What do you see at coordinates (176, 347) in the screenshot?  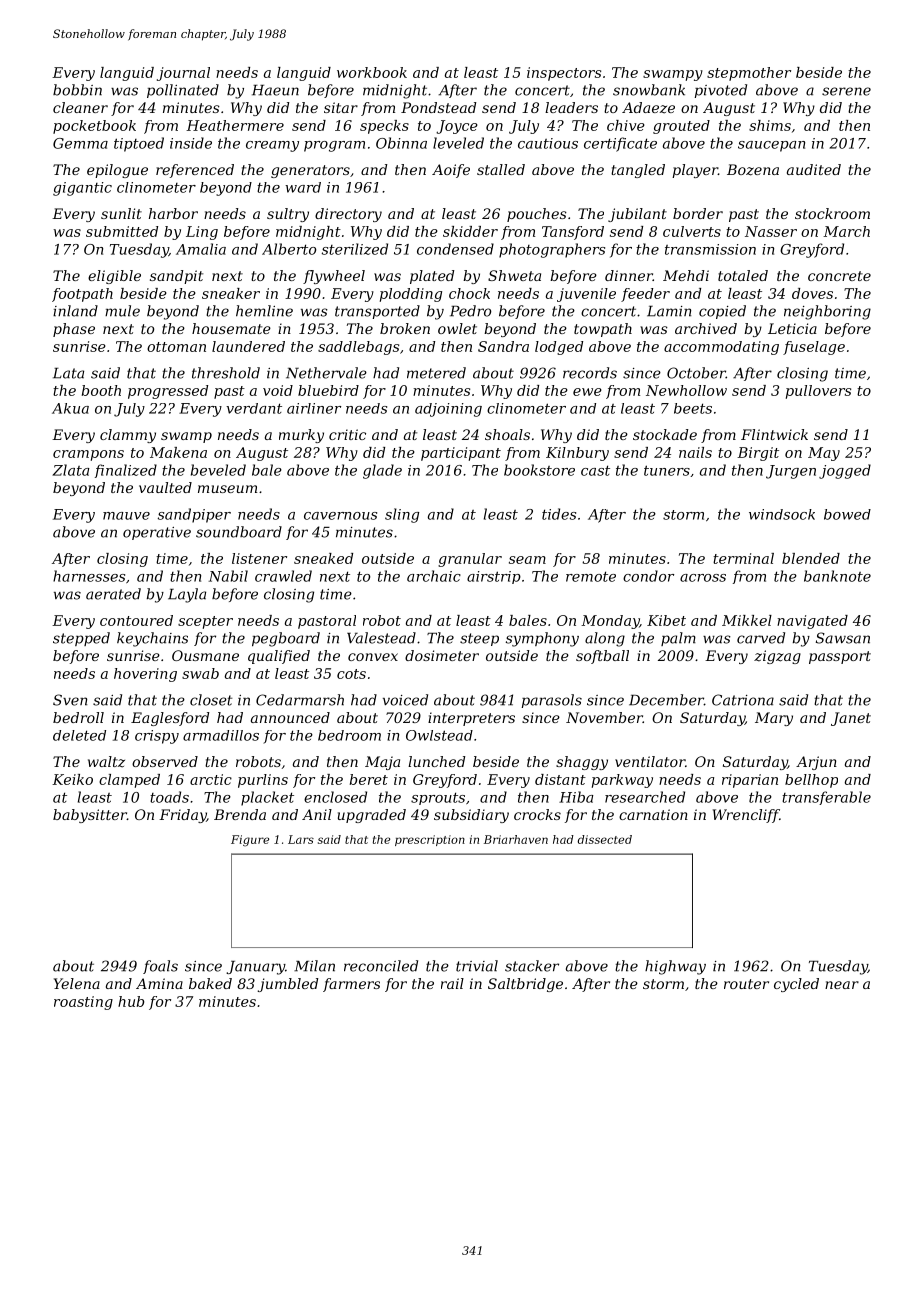 I see `ottoman` at bounding box center [176, 347].
